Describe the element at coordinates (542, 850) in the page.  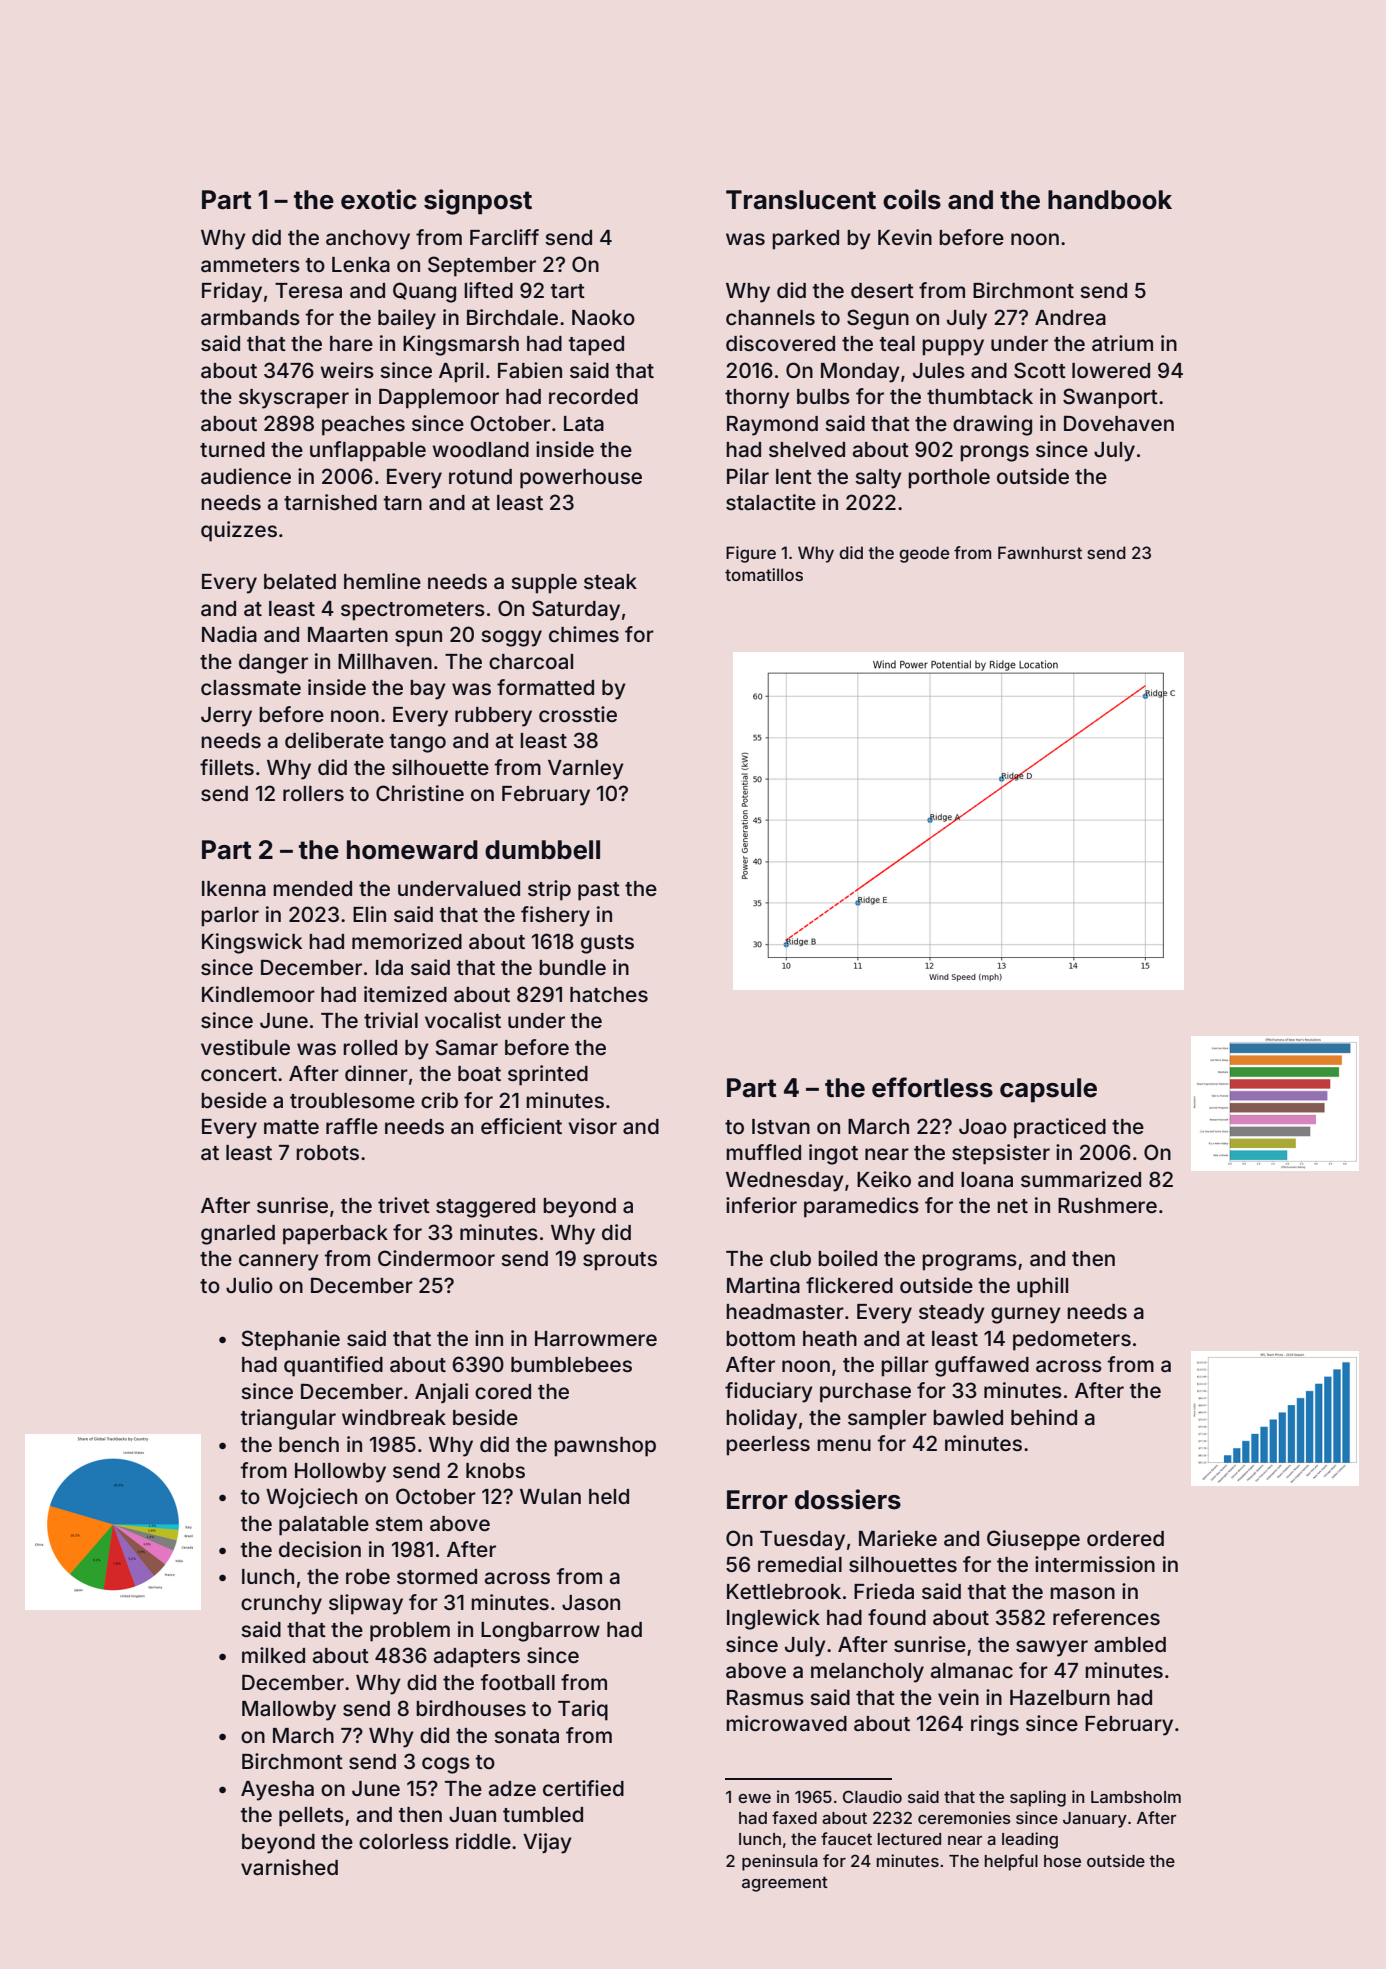
I see `dumbbell` at that location.
